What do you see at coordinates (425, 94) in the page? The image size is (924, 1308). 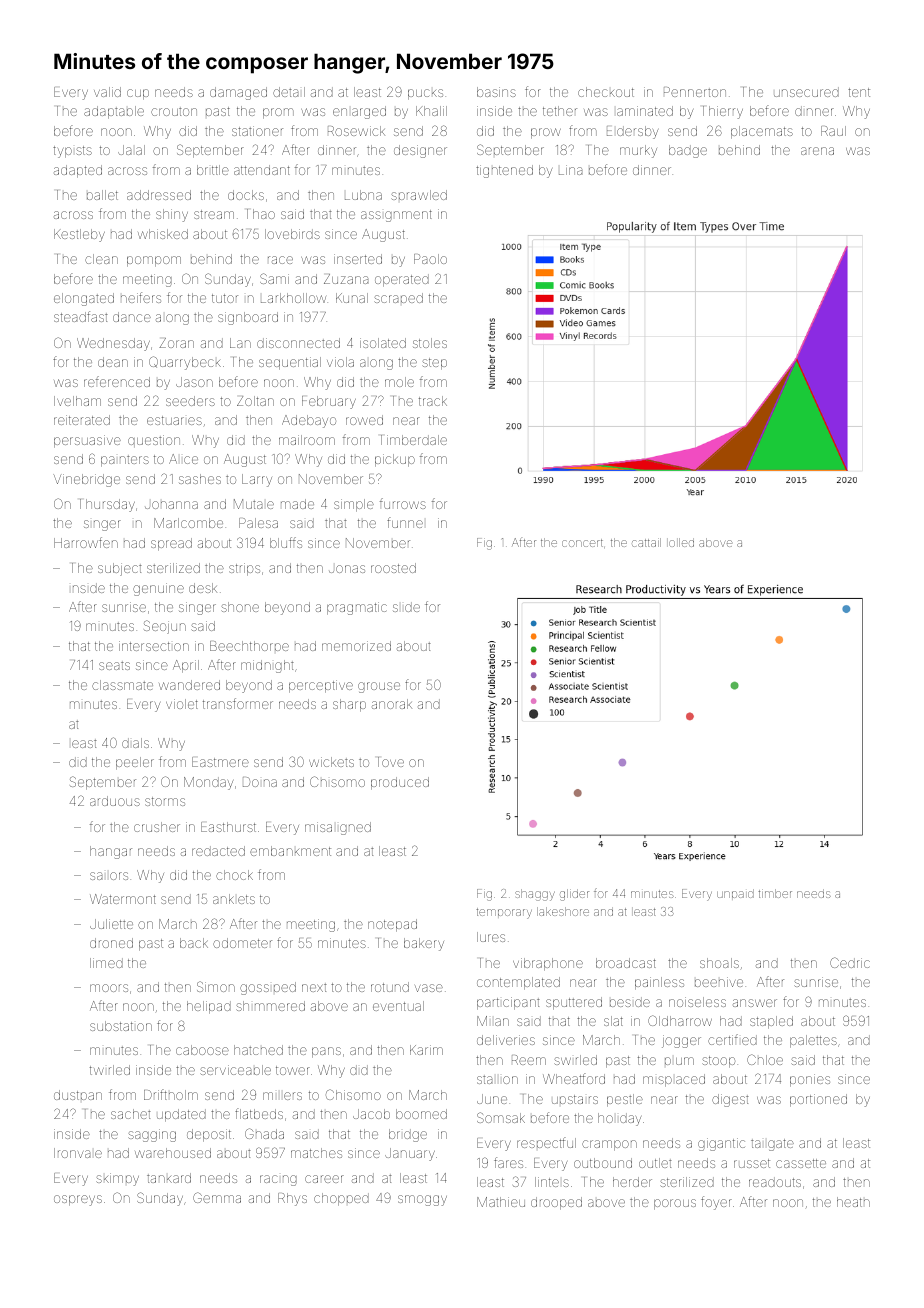 I see `pucks` at bounding box center [425, 94].
